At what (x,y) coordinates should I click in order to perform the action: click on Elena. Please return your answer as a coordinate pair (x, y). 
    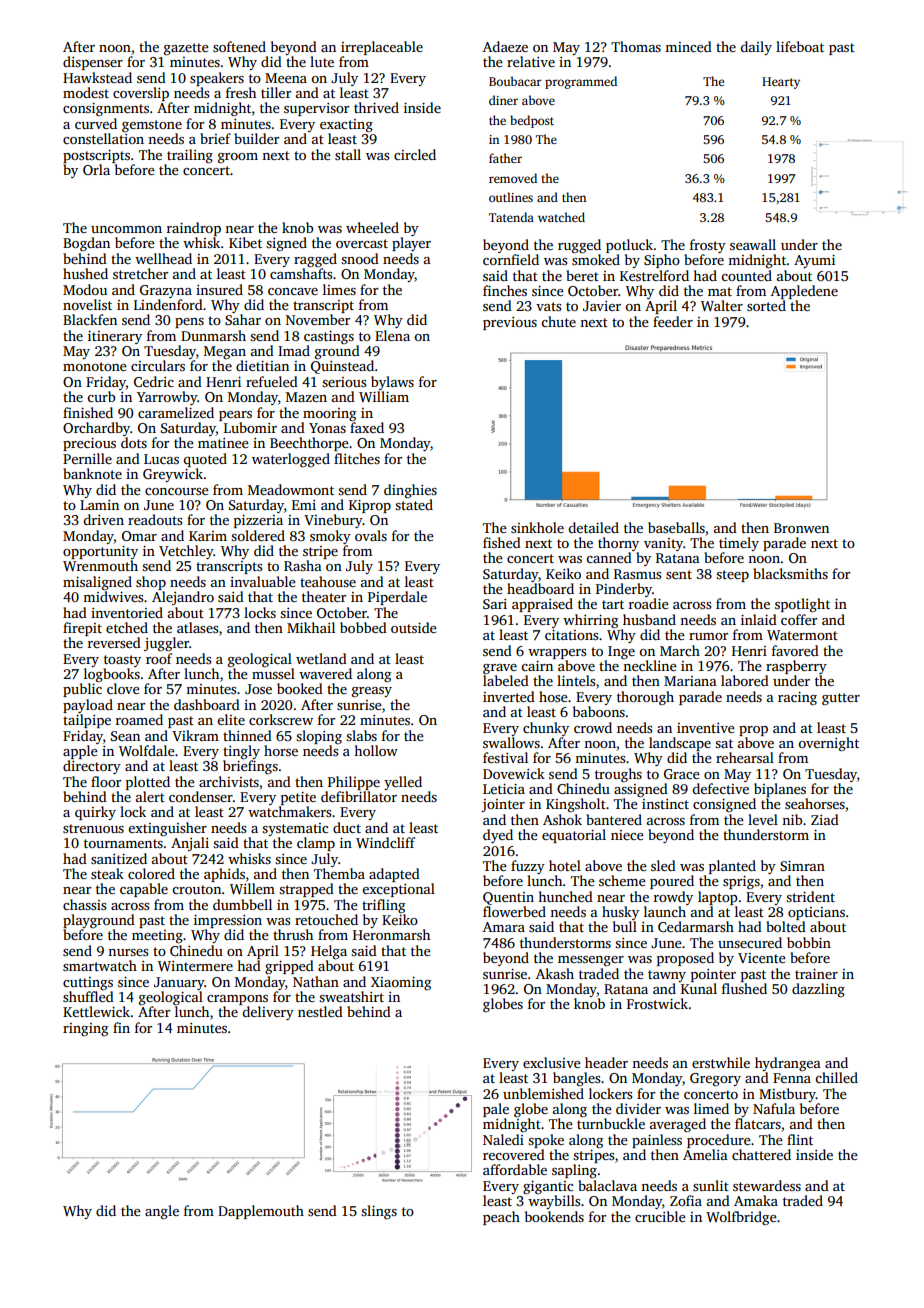
    Looking at the image, I should click on (392, 335).
